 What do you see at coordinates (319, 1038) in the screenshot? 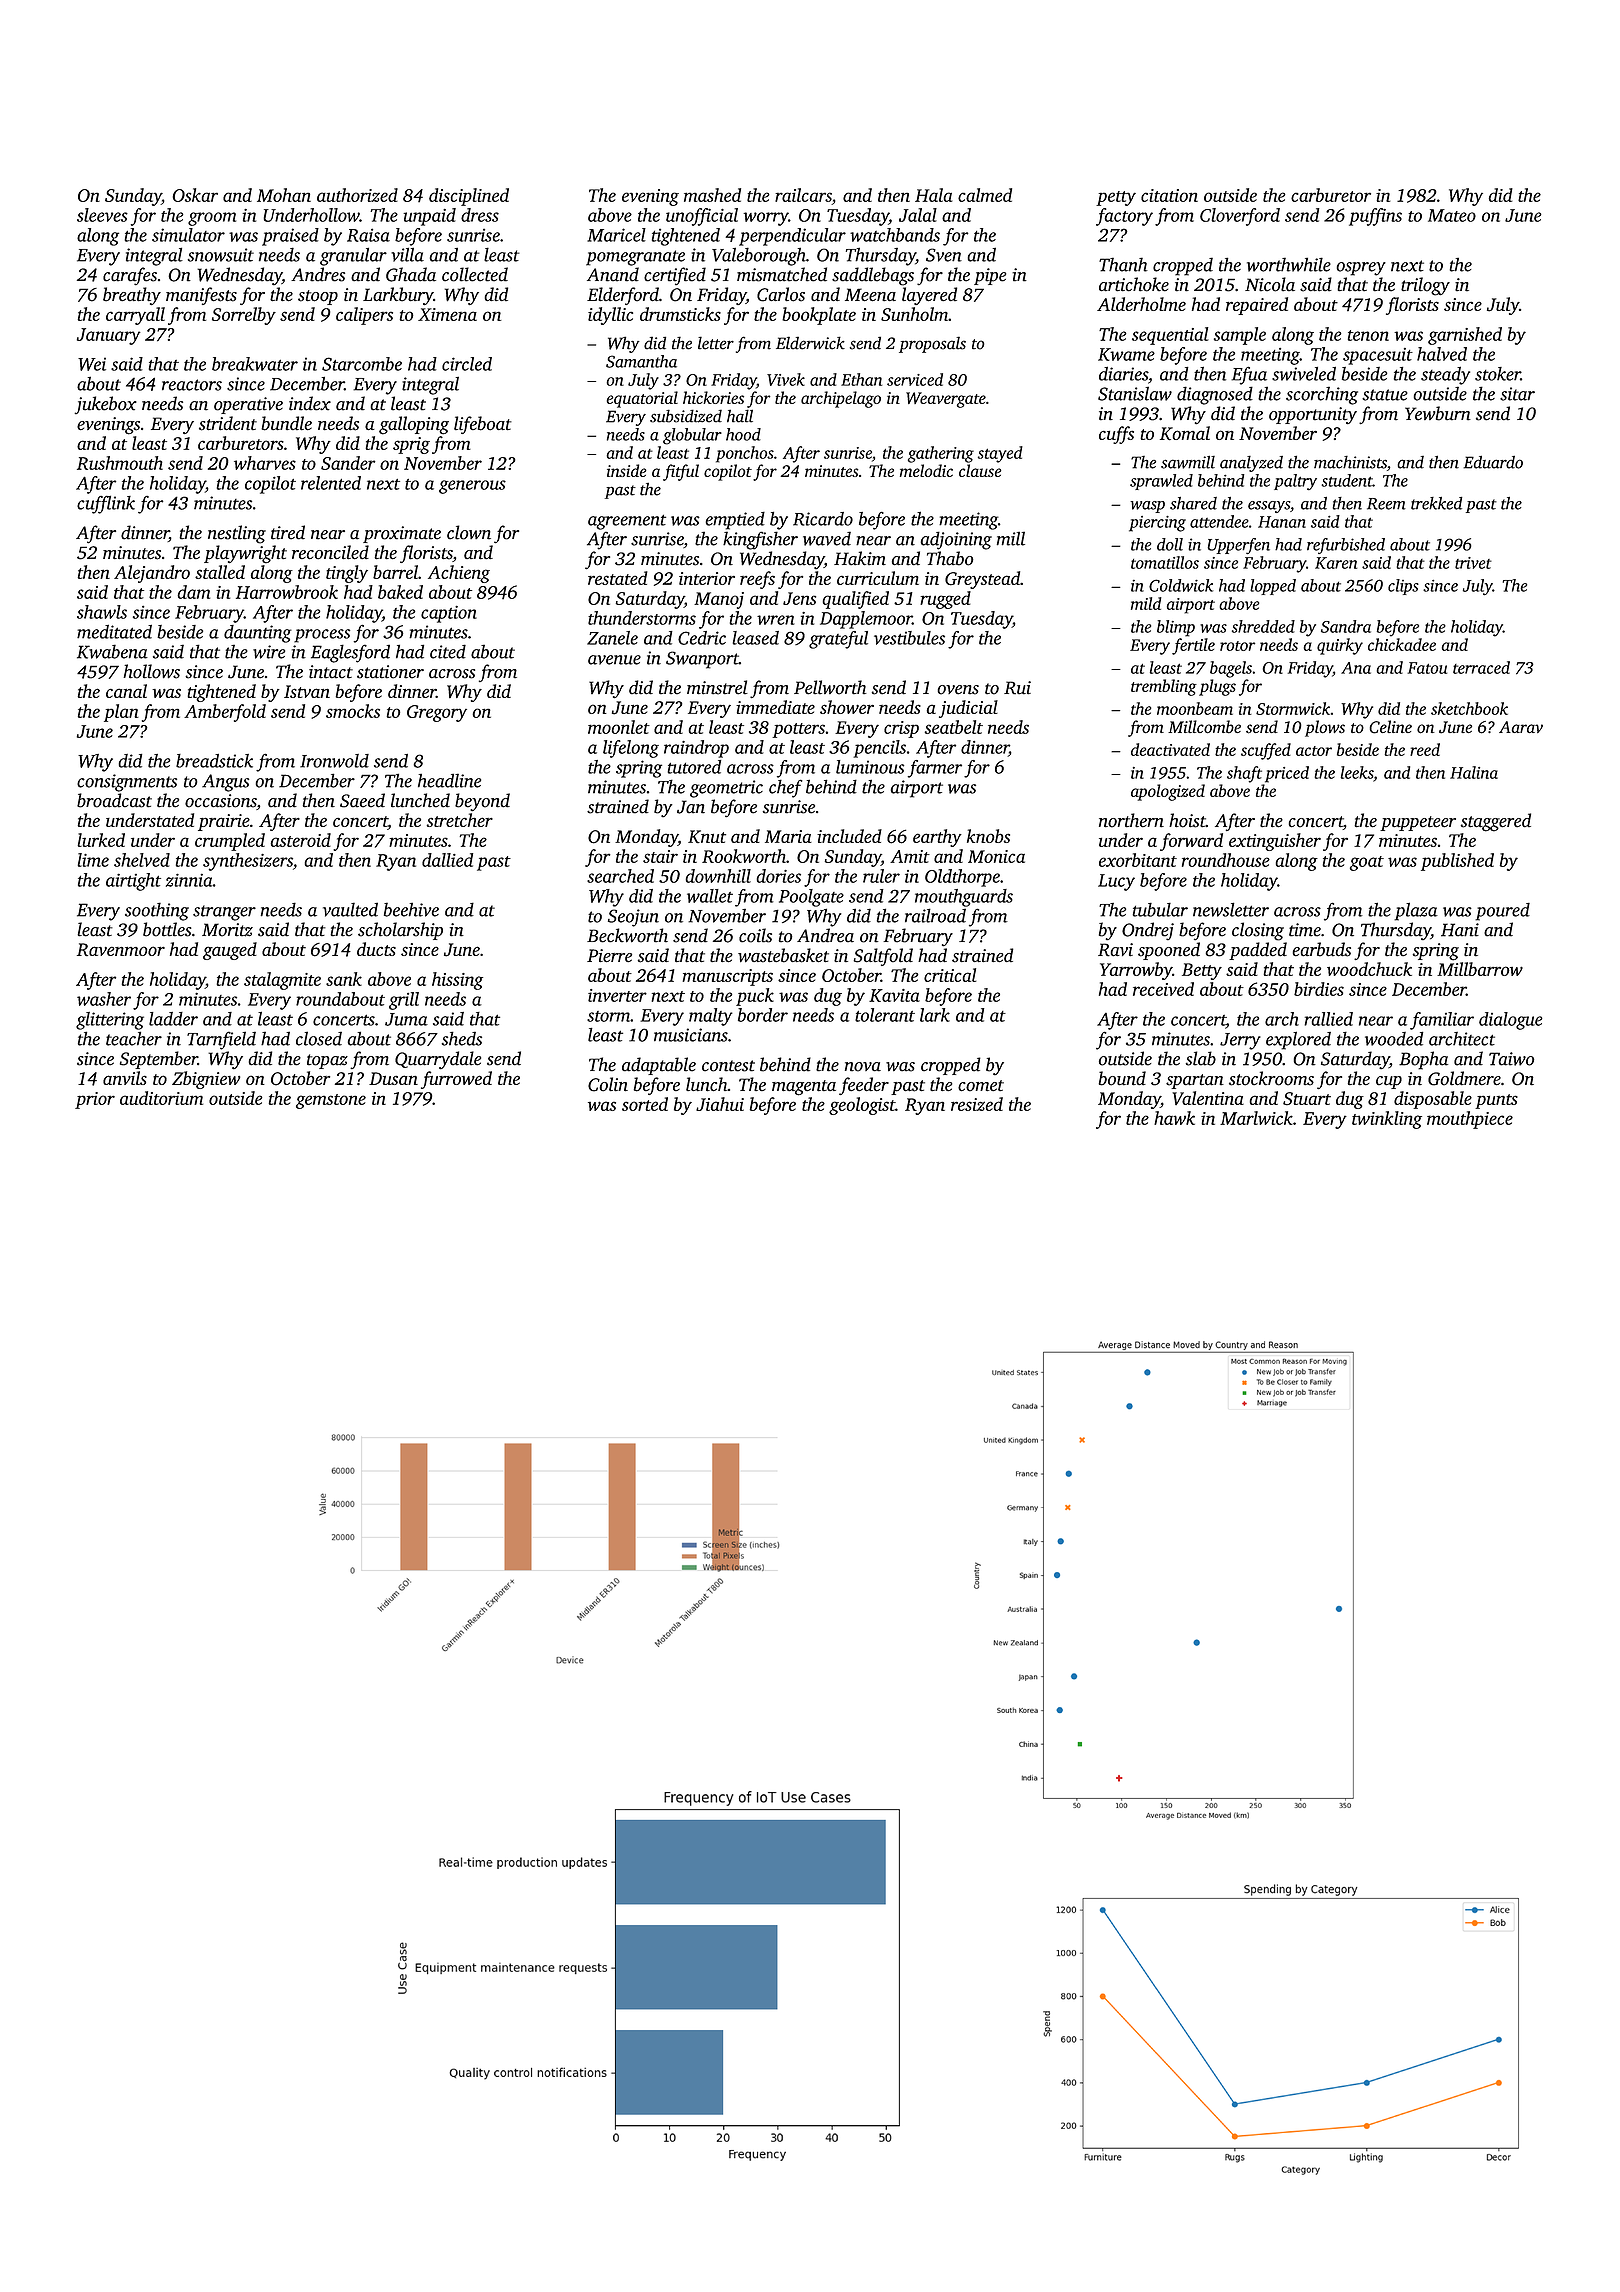
I see `closed` at bounding box center [319, 1038].
